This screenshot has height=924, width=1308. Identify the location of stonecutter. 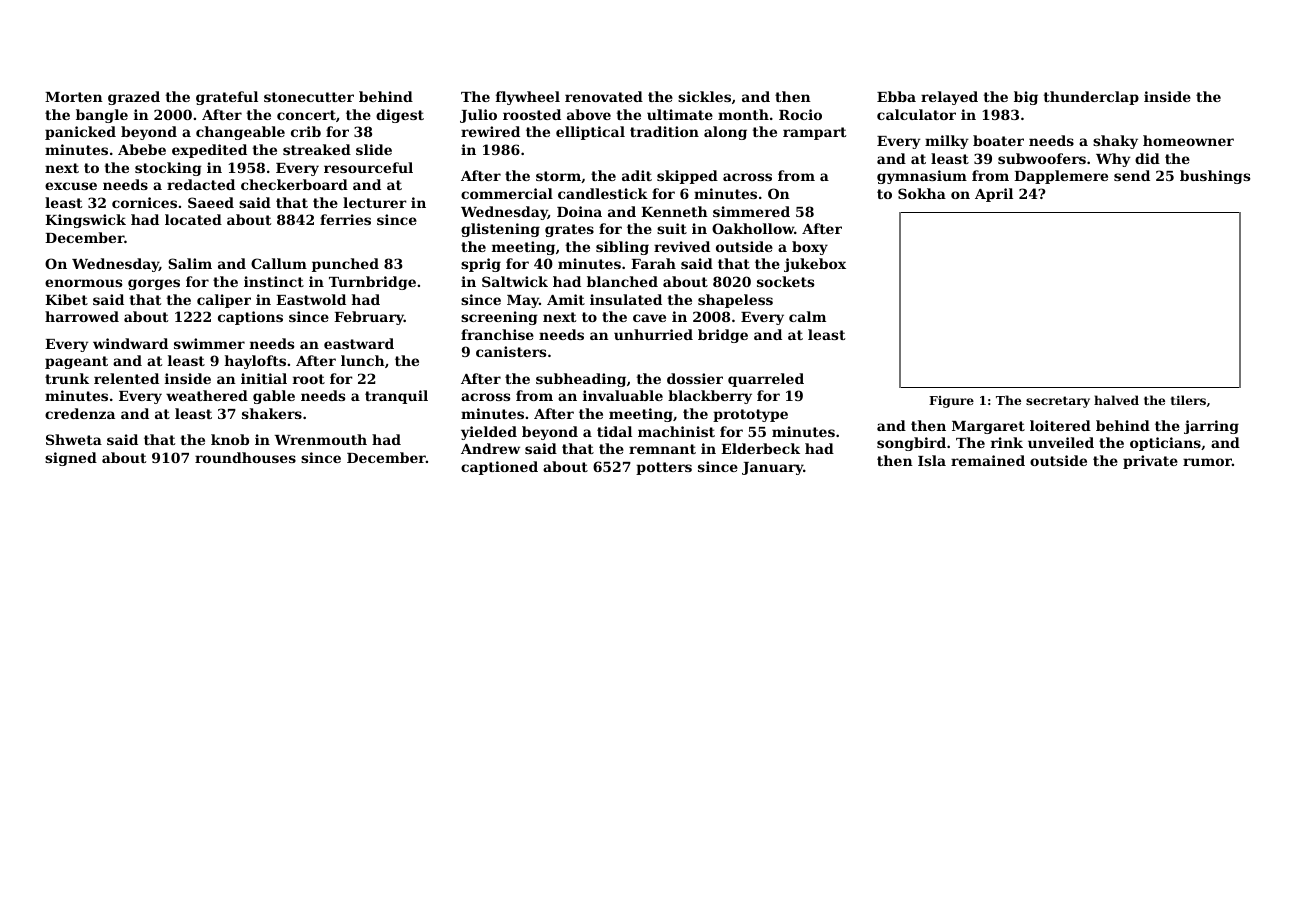
(309, 97).
